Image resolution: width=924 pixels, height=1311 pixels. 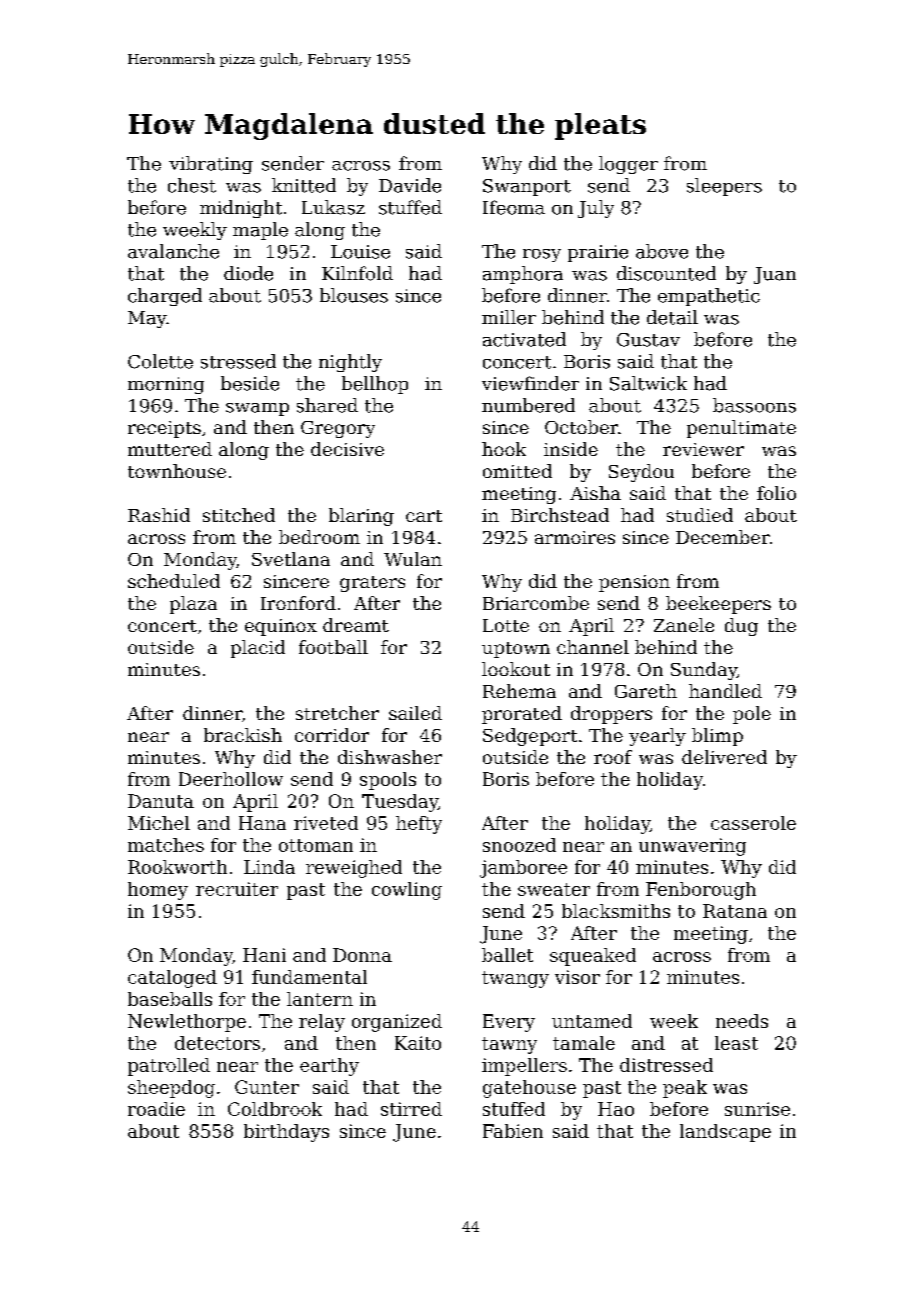 What do you see at coordinates (524, 339) in the image?
I see `activated` at bounding box center [524, 339].
